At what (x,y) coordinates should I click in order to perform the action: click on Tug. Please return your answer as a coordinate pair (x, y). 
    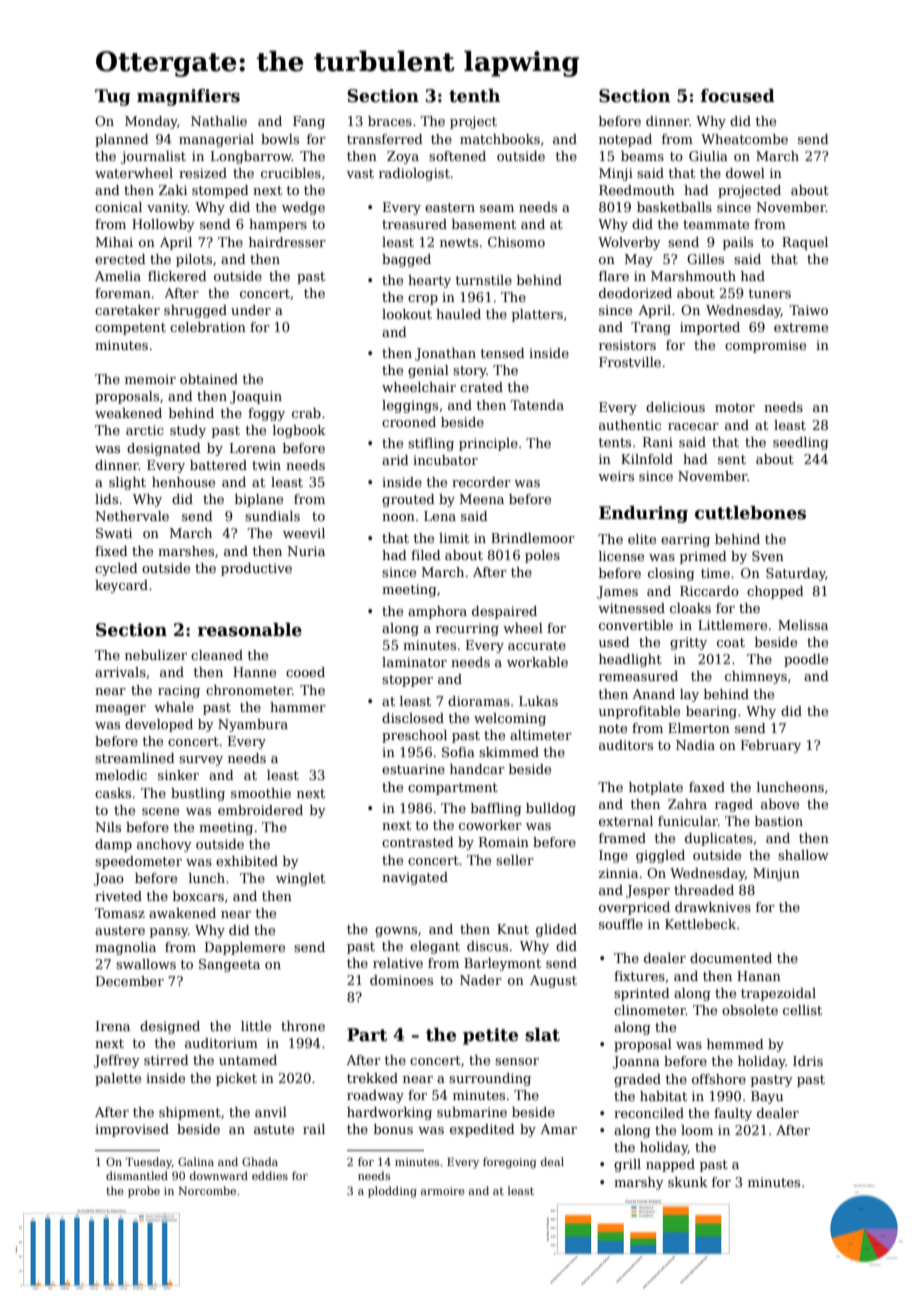
    Looking at the image, I should click on (113, 97).
